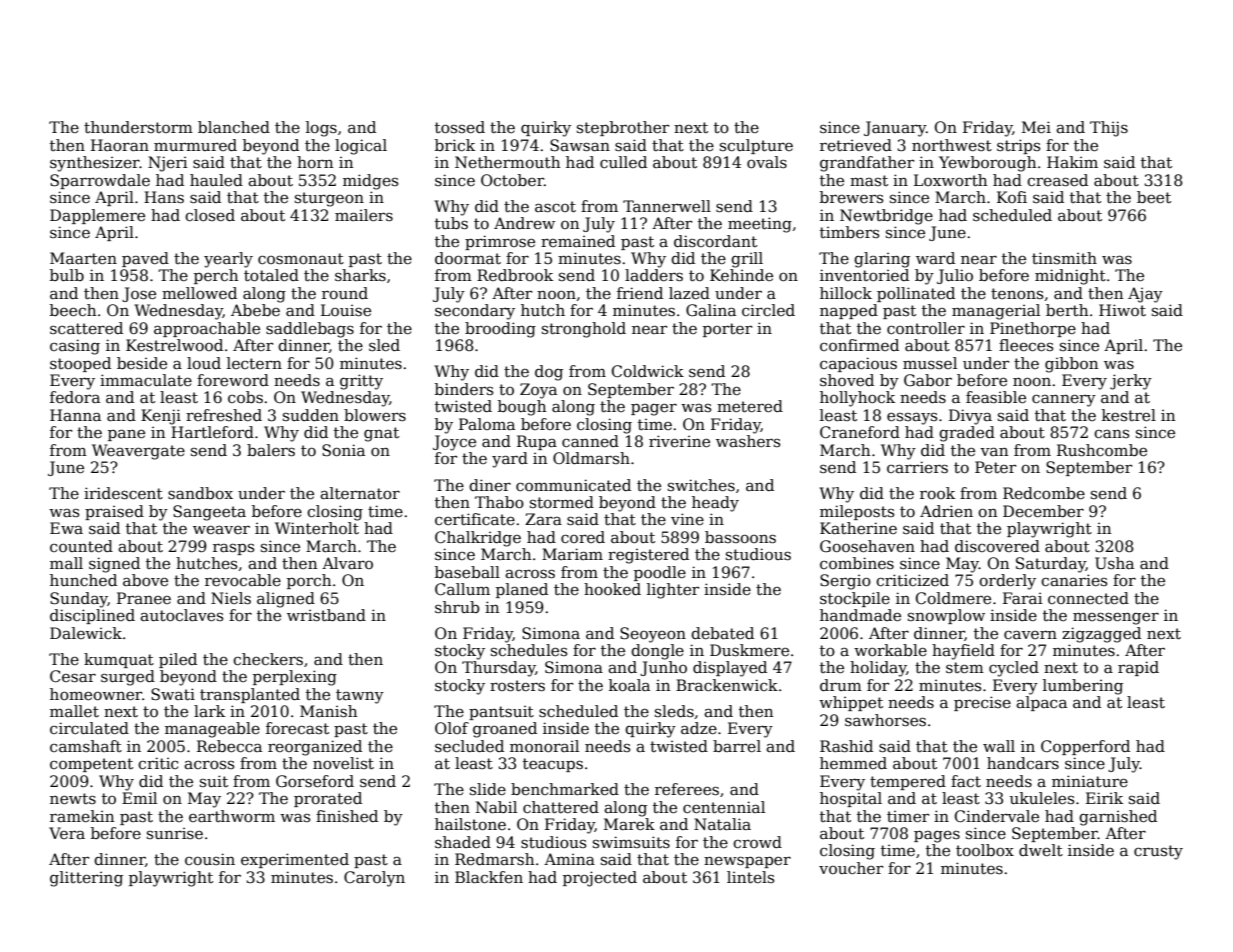 The image size is (1233, 952). What do you see at coordinates (204, 363) in the screenshot?
I see `loud` at bounding box center [204, 363].
